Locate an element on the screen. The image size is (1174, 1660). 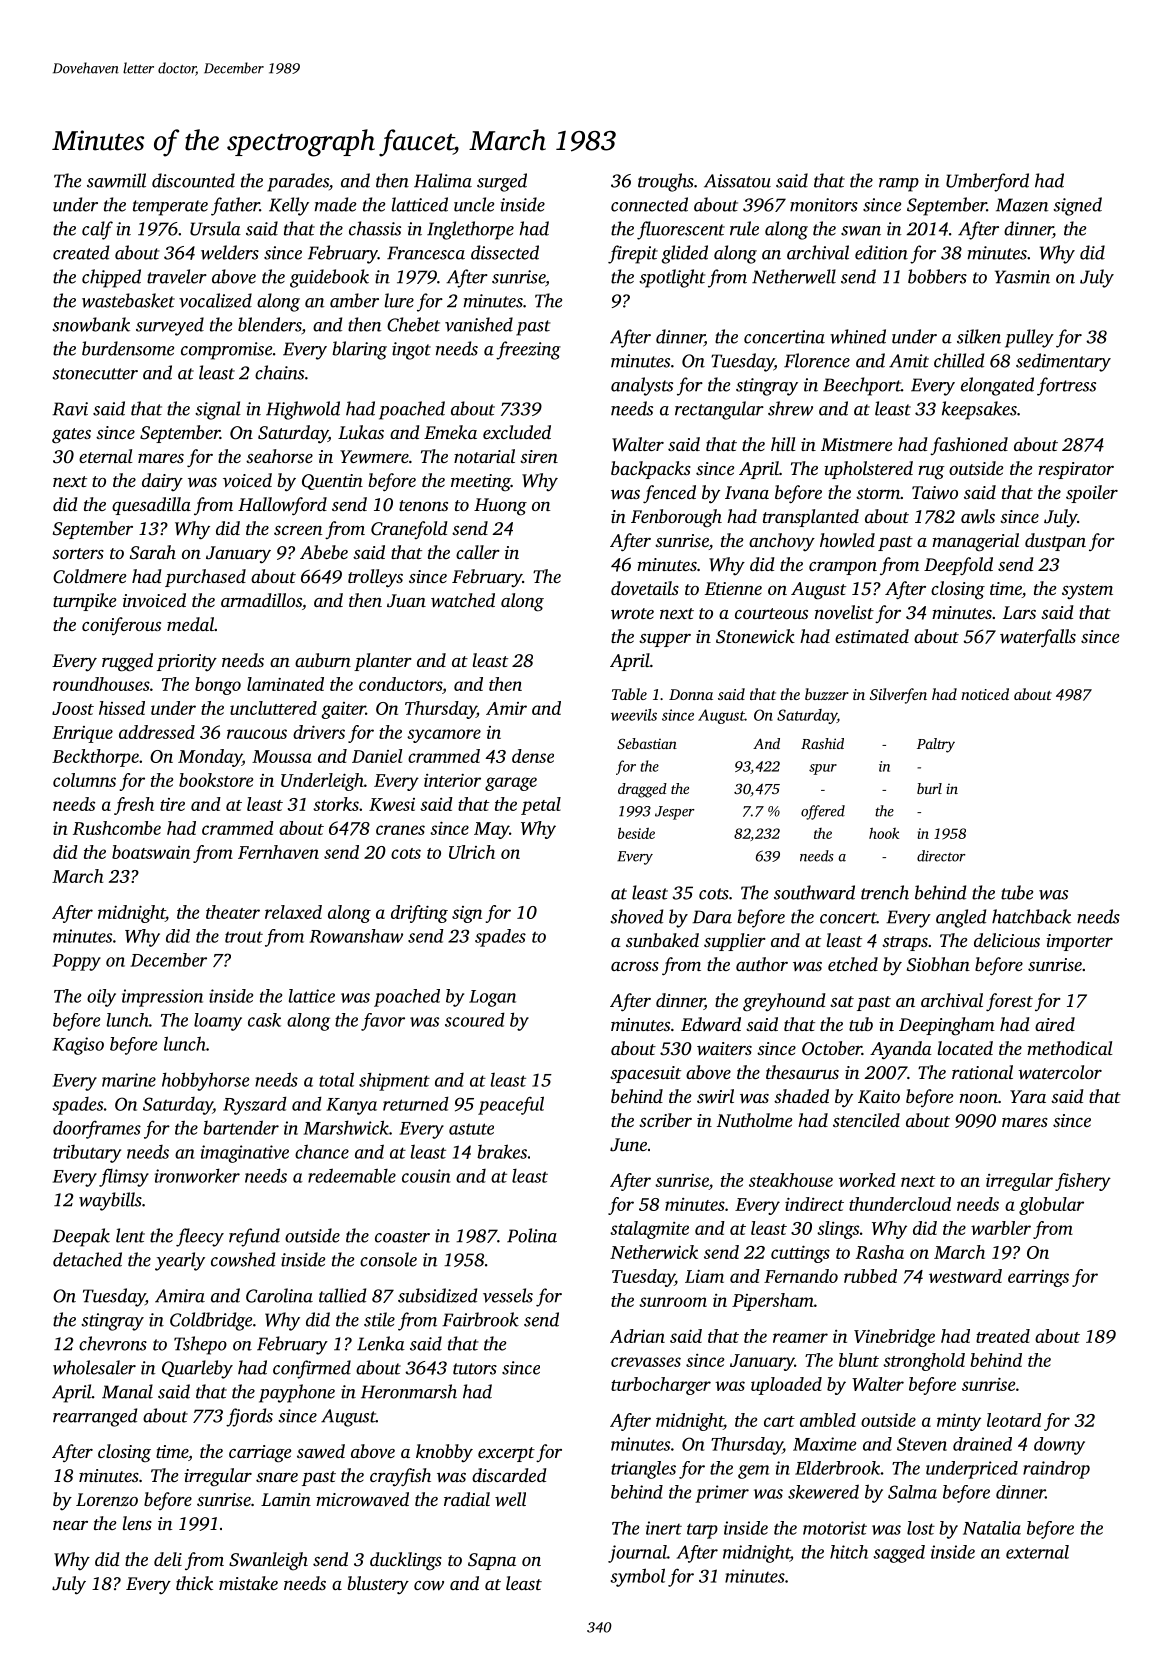
dovetails is located at coordinates (645, 588).
